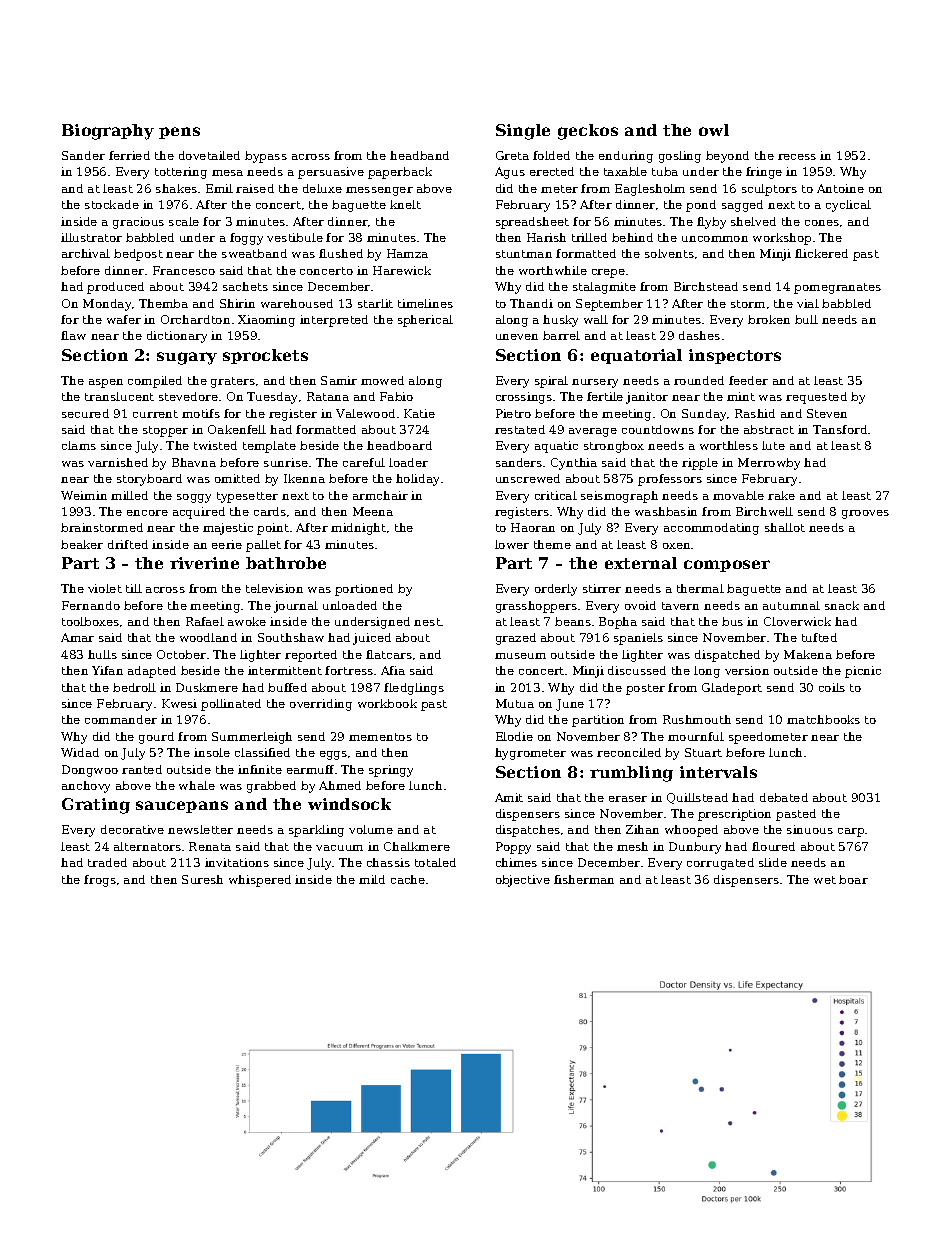  I want to click on theme, so click(552, 544).
